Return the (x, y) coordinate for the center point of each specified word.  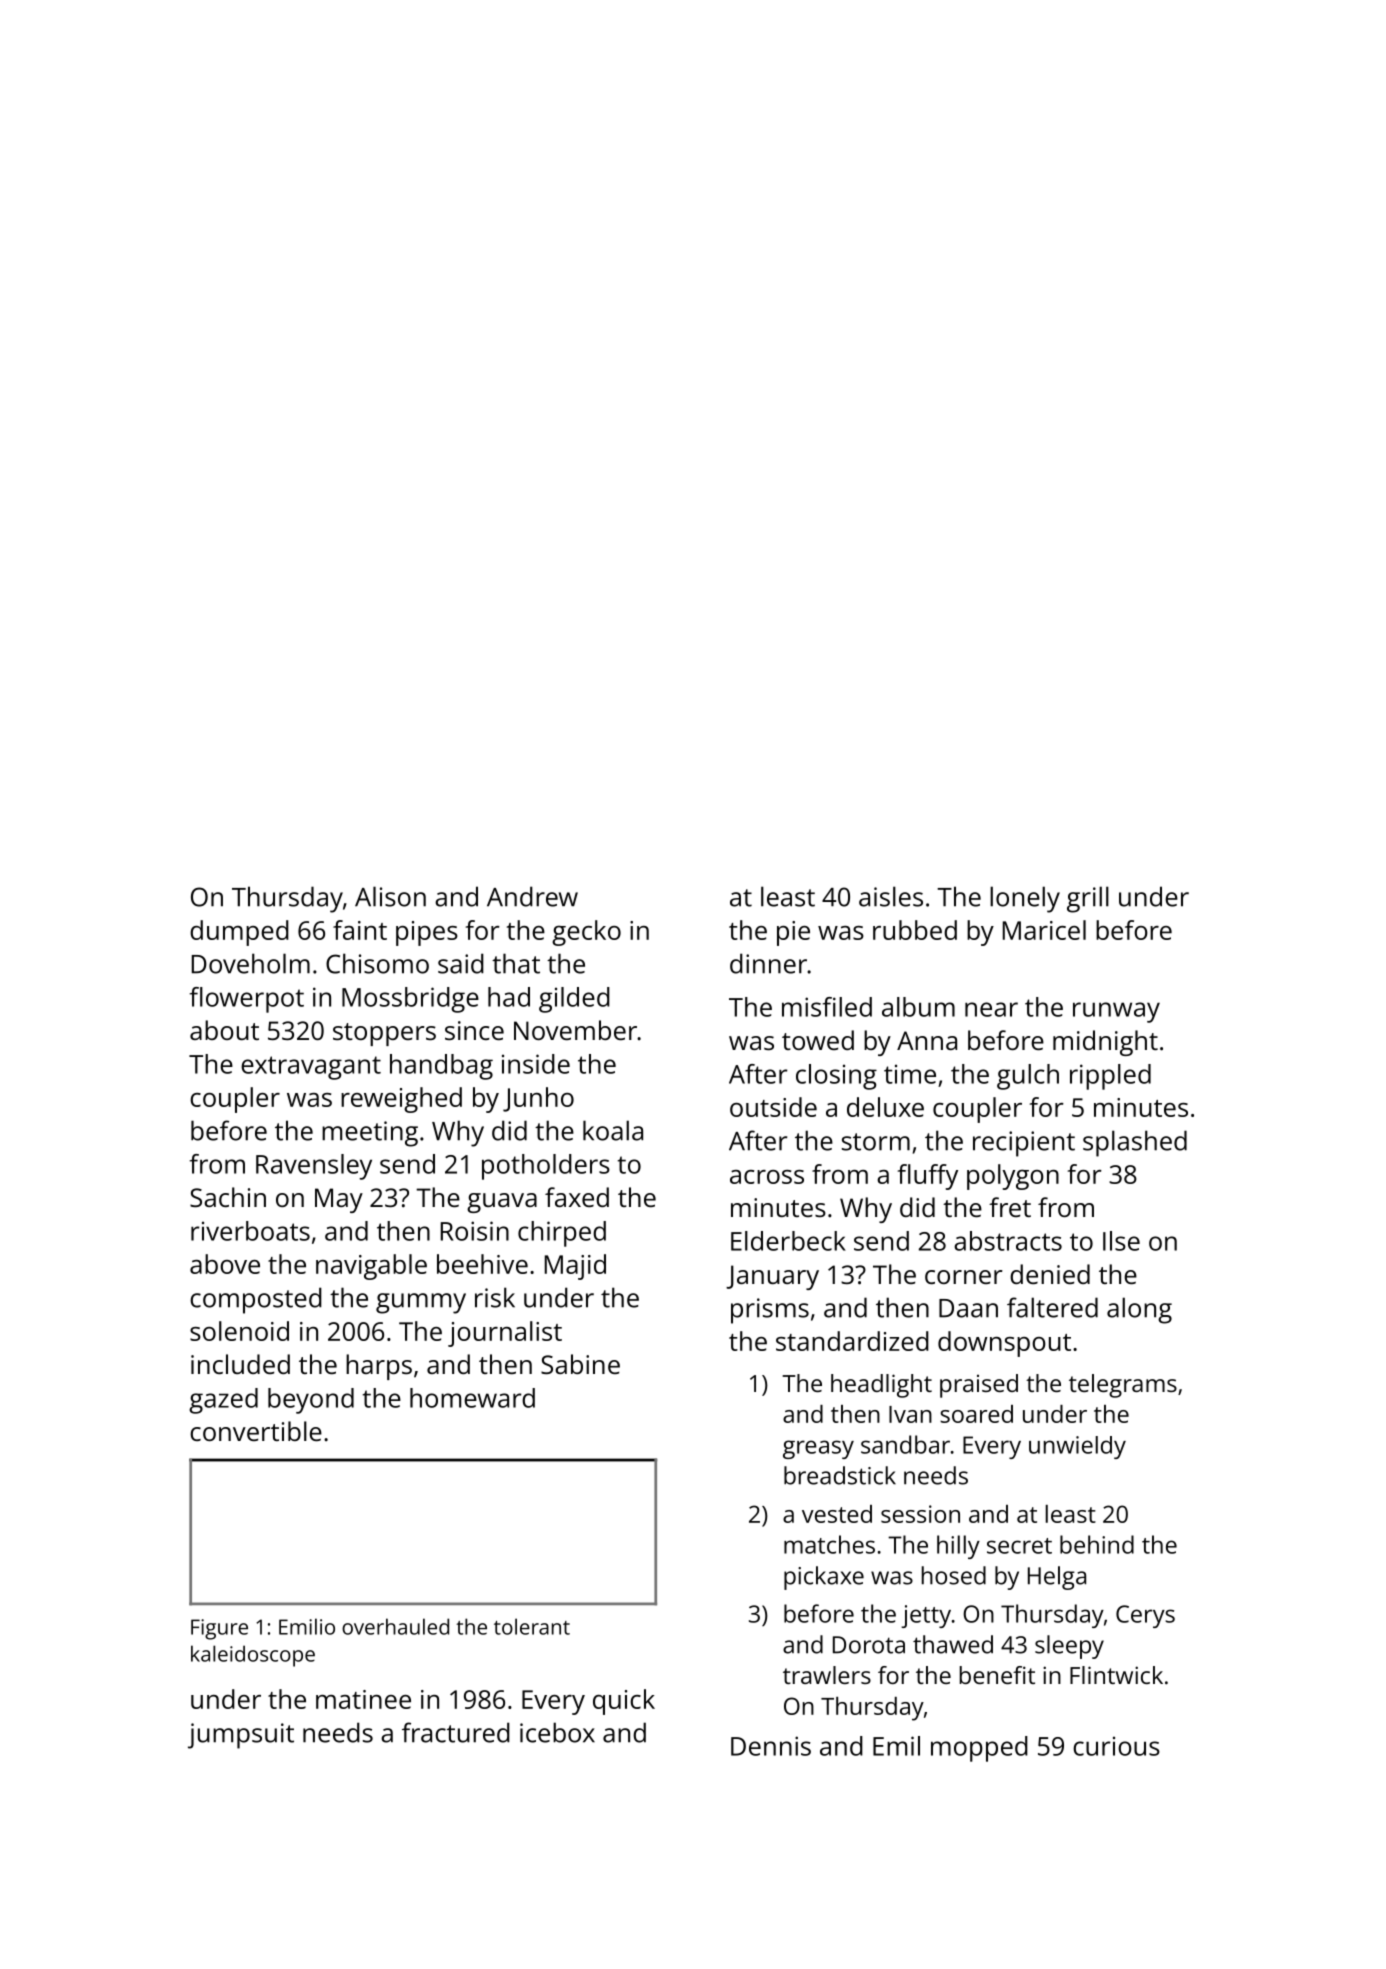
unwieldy (1077, 1447)
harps (379, 1367)
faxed (577, 1197)
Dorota (869, 1645)
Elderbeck (788, 1241)
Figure (219, 1629)
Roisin (475, 1231)
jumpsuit (241, 1736)
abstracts (1008, 1241)
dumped (239, 933)
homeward (472, 1398)
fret (1010, 1207)
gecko (586, 933)
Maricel (1044, 930)
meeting (370, 1134)
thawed (953, 1644)
